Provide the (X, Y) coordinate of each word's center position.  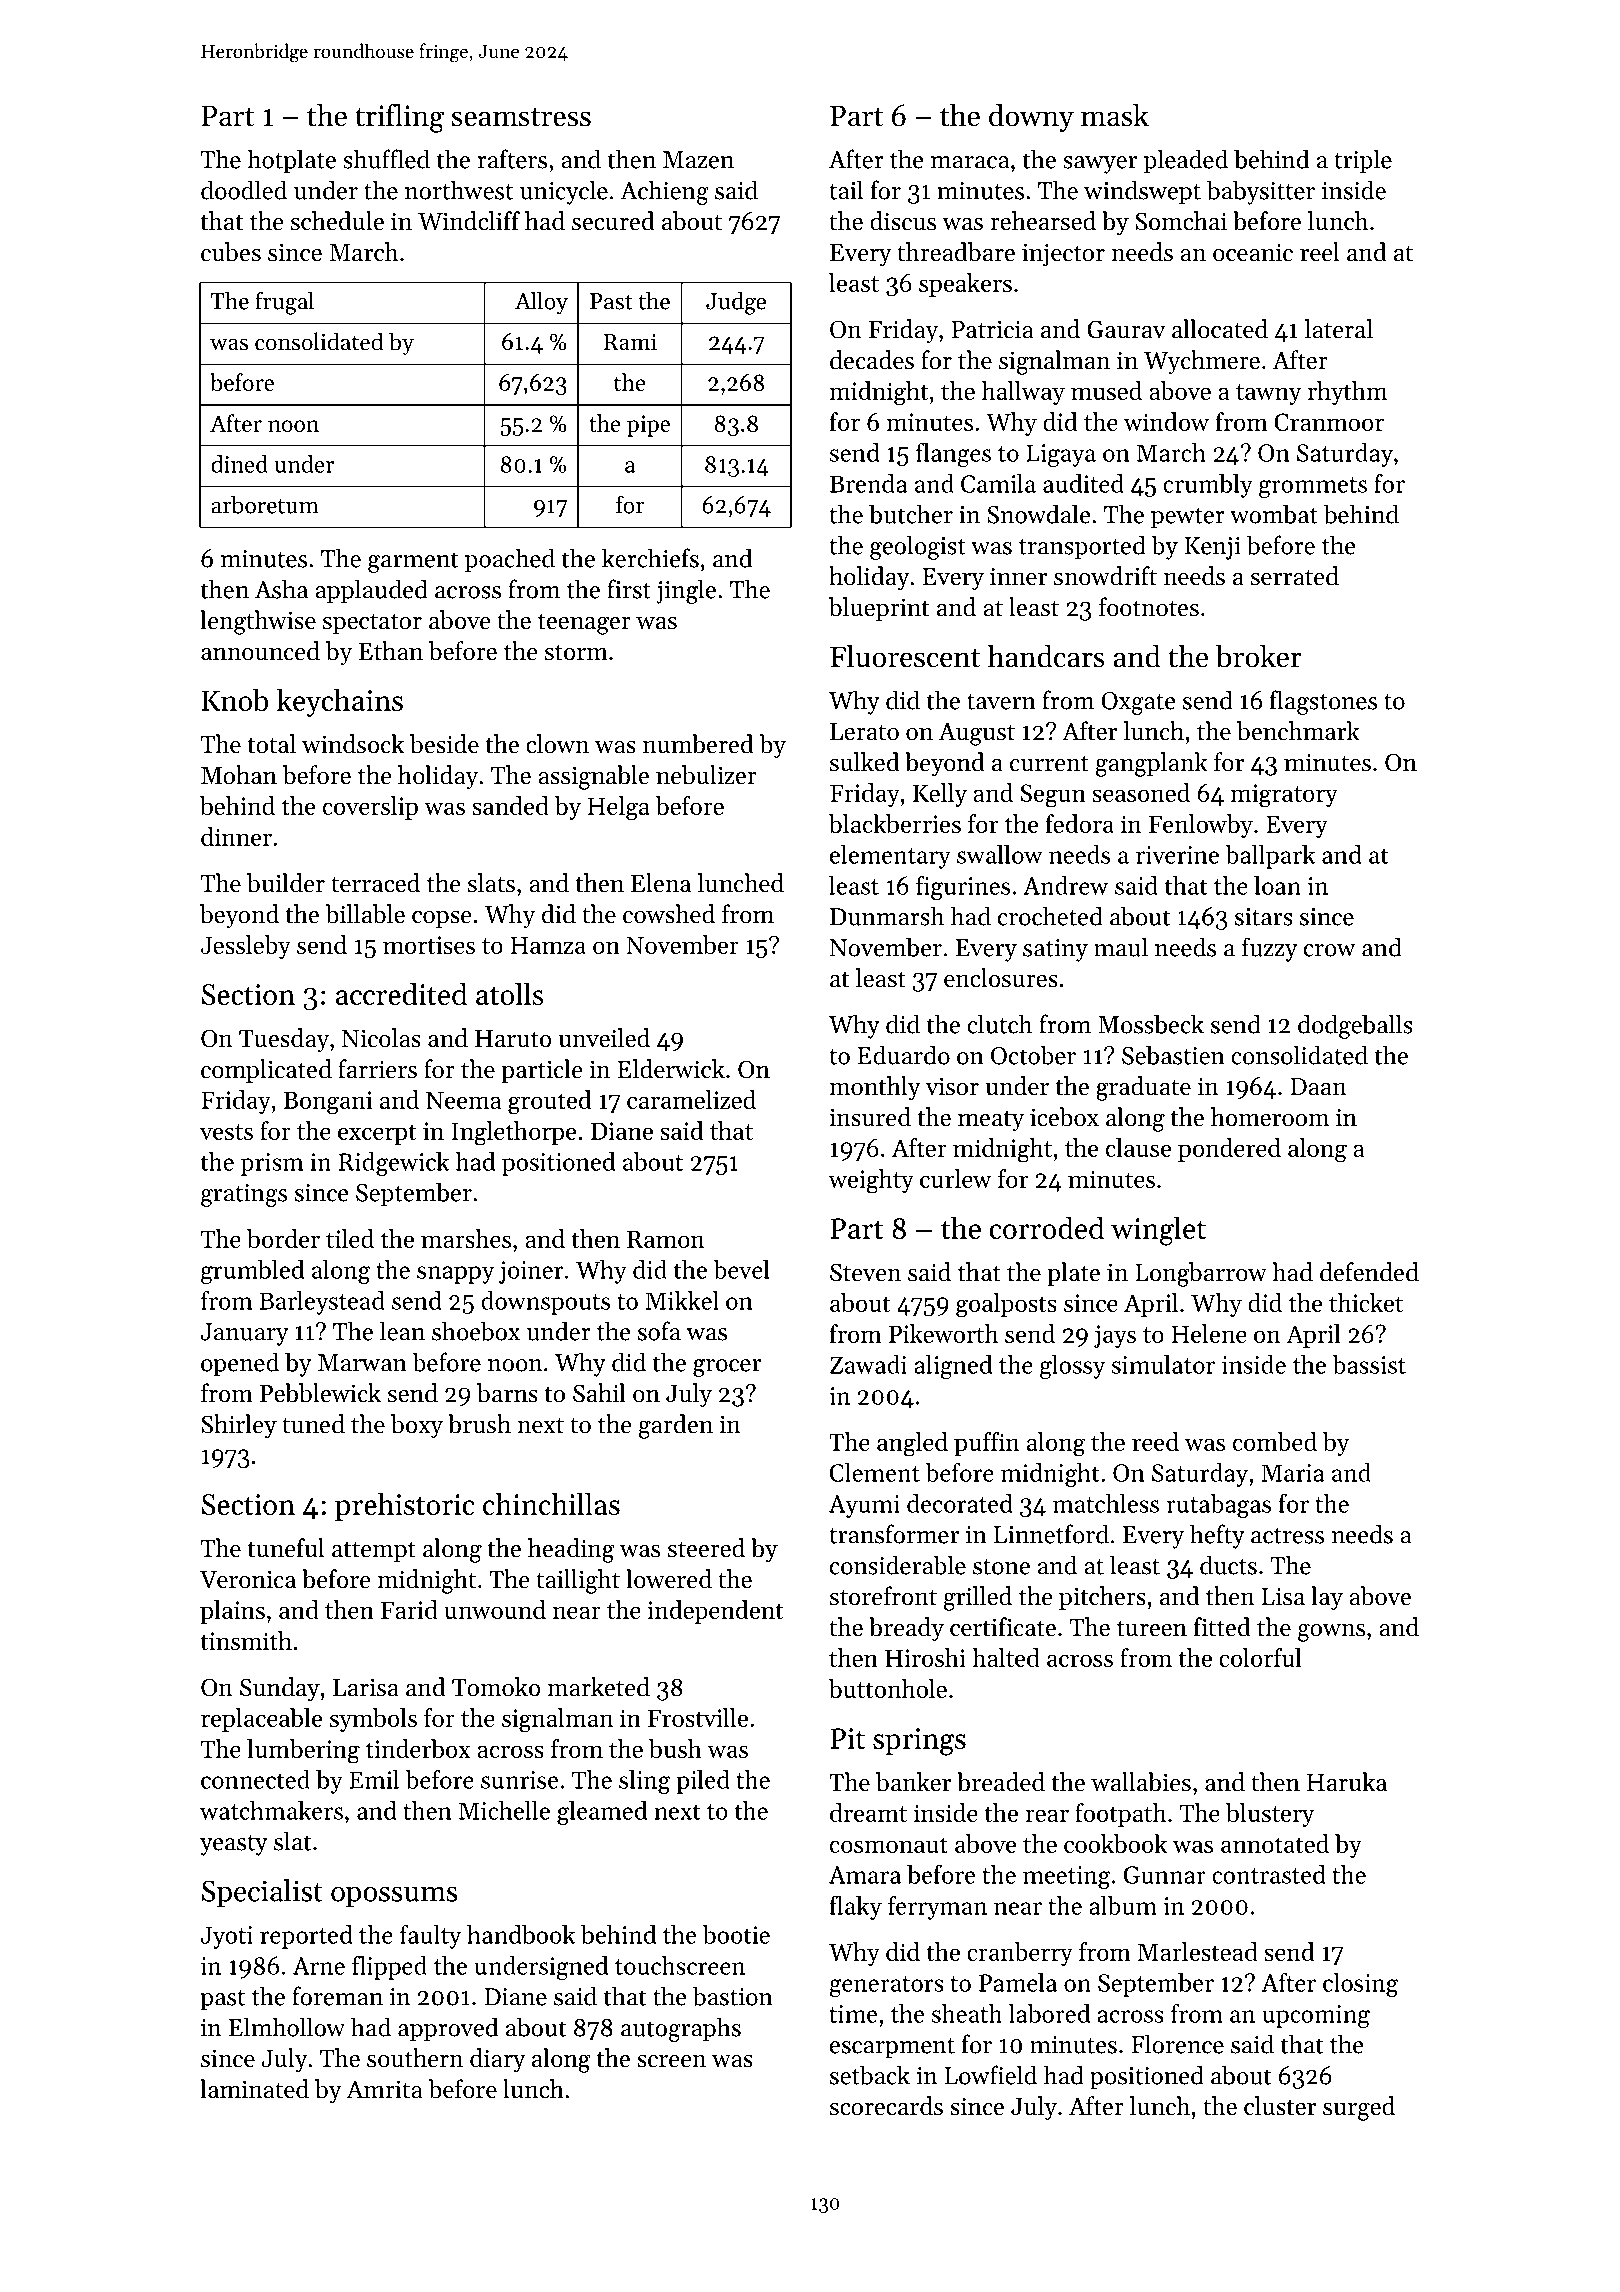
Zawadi (868, 1364)
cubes (231, 252)
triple (1363, 161)
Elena (661, 883)
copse (442, 919)
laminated (254, 2089)
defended (1369, 1272)
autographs (681, 2029)
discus (903, 221)
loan (1277, 885)
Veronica (248, 1579)
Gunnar (1165, 1875)
